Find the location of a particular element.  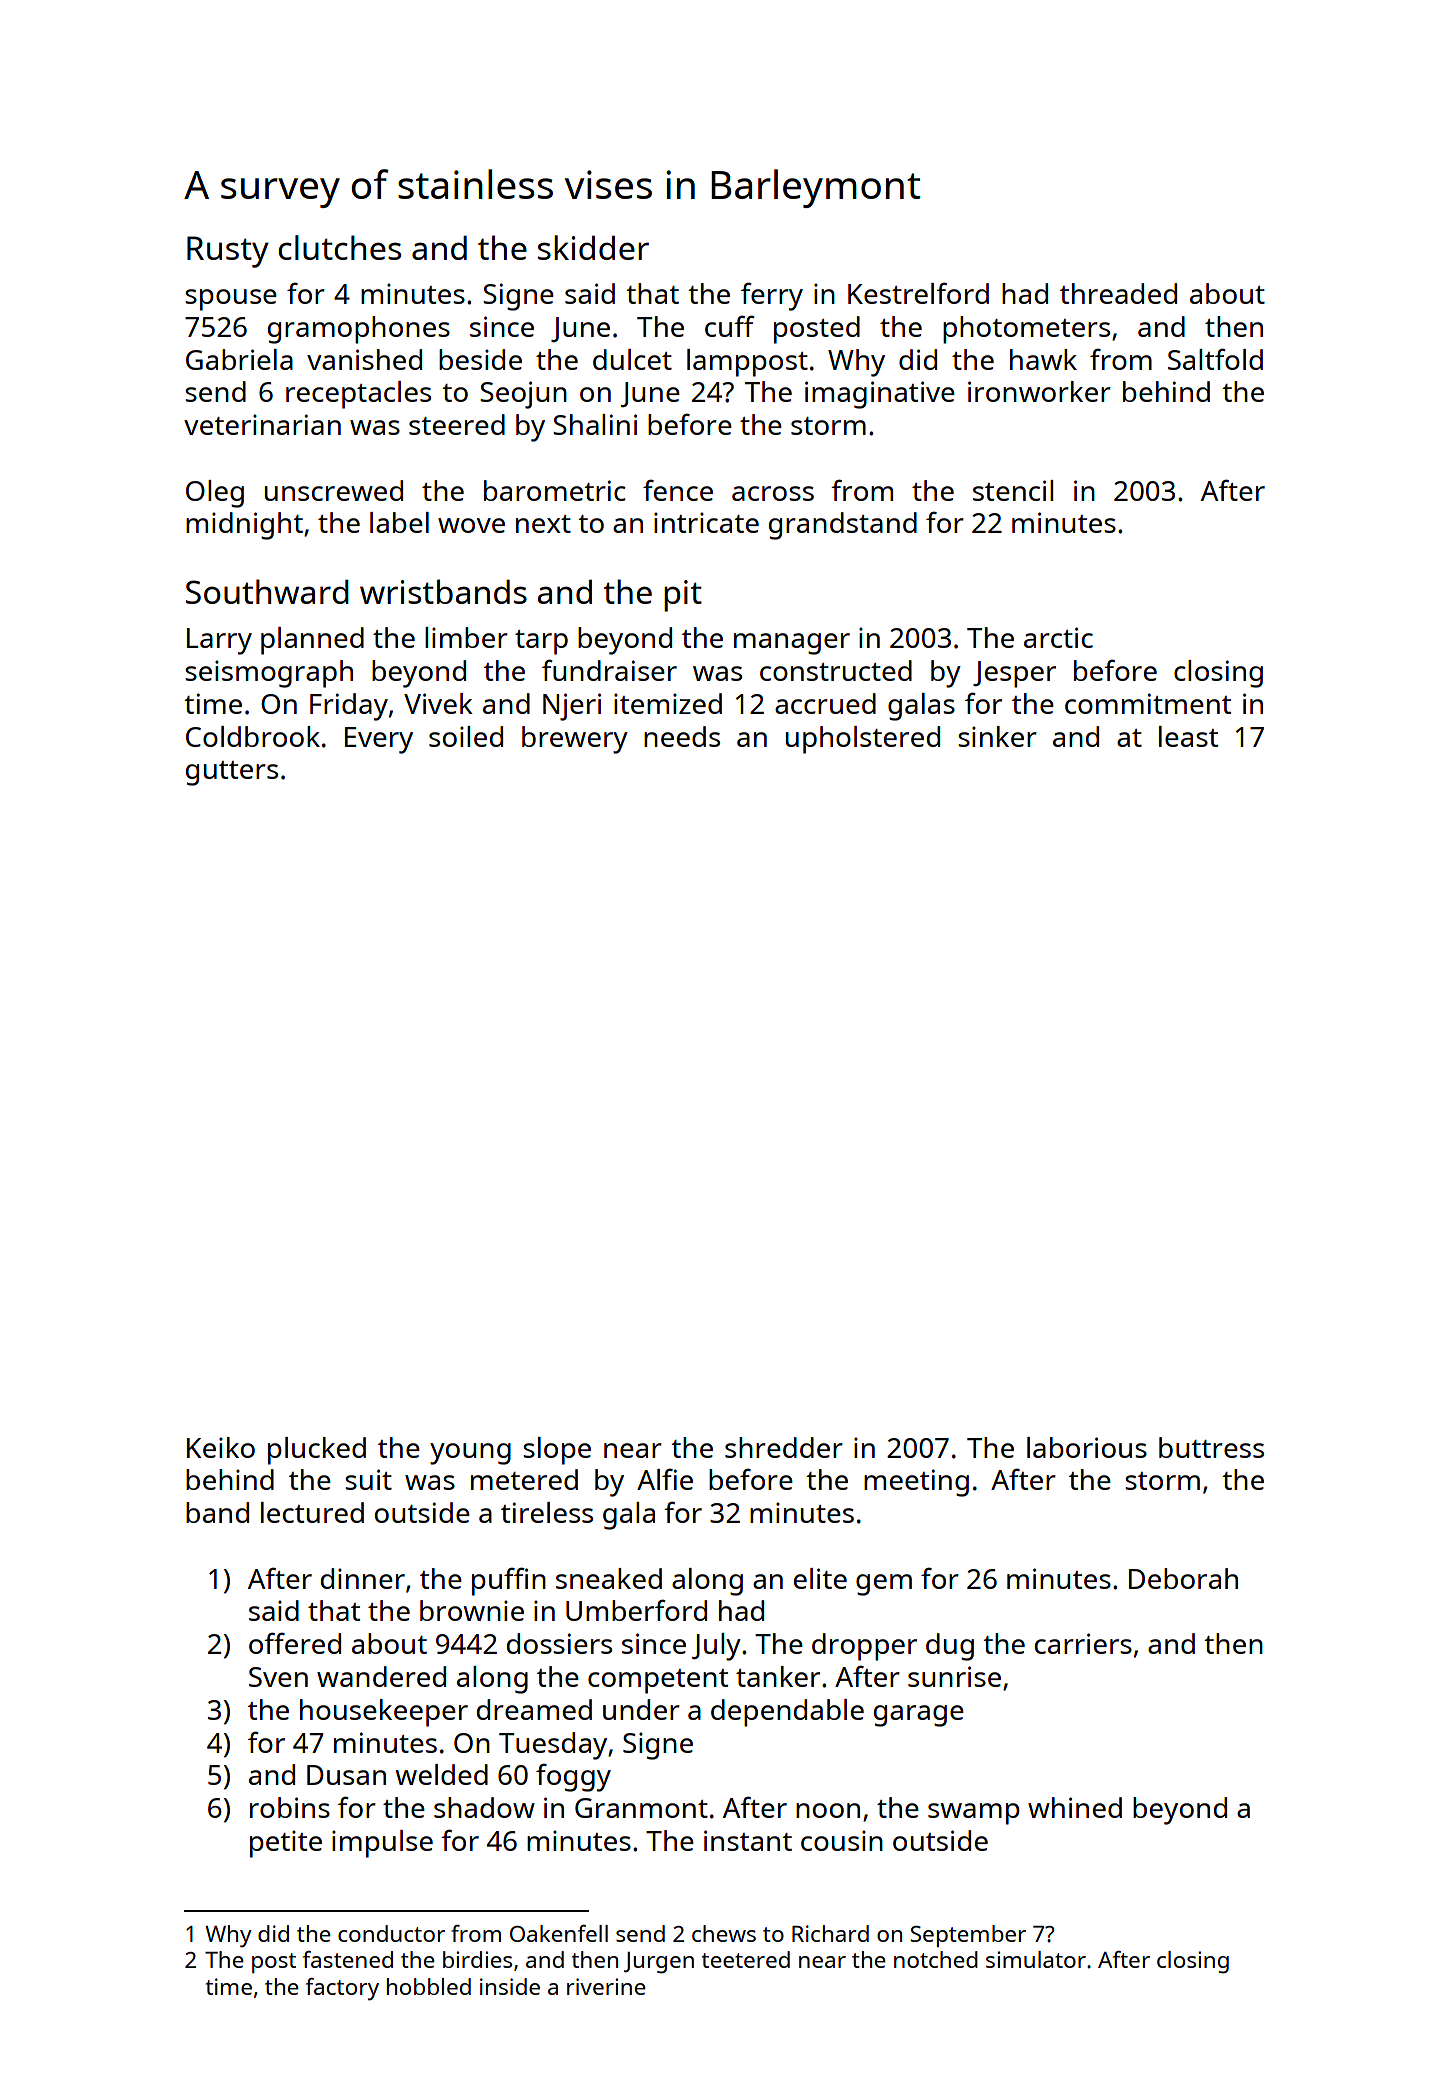

simulator is located at coordinates (1036, 1959).
